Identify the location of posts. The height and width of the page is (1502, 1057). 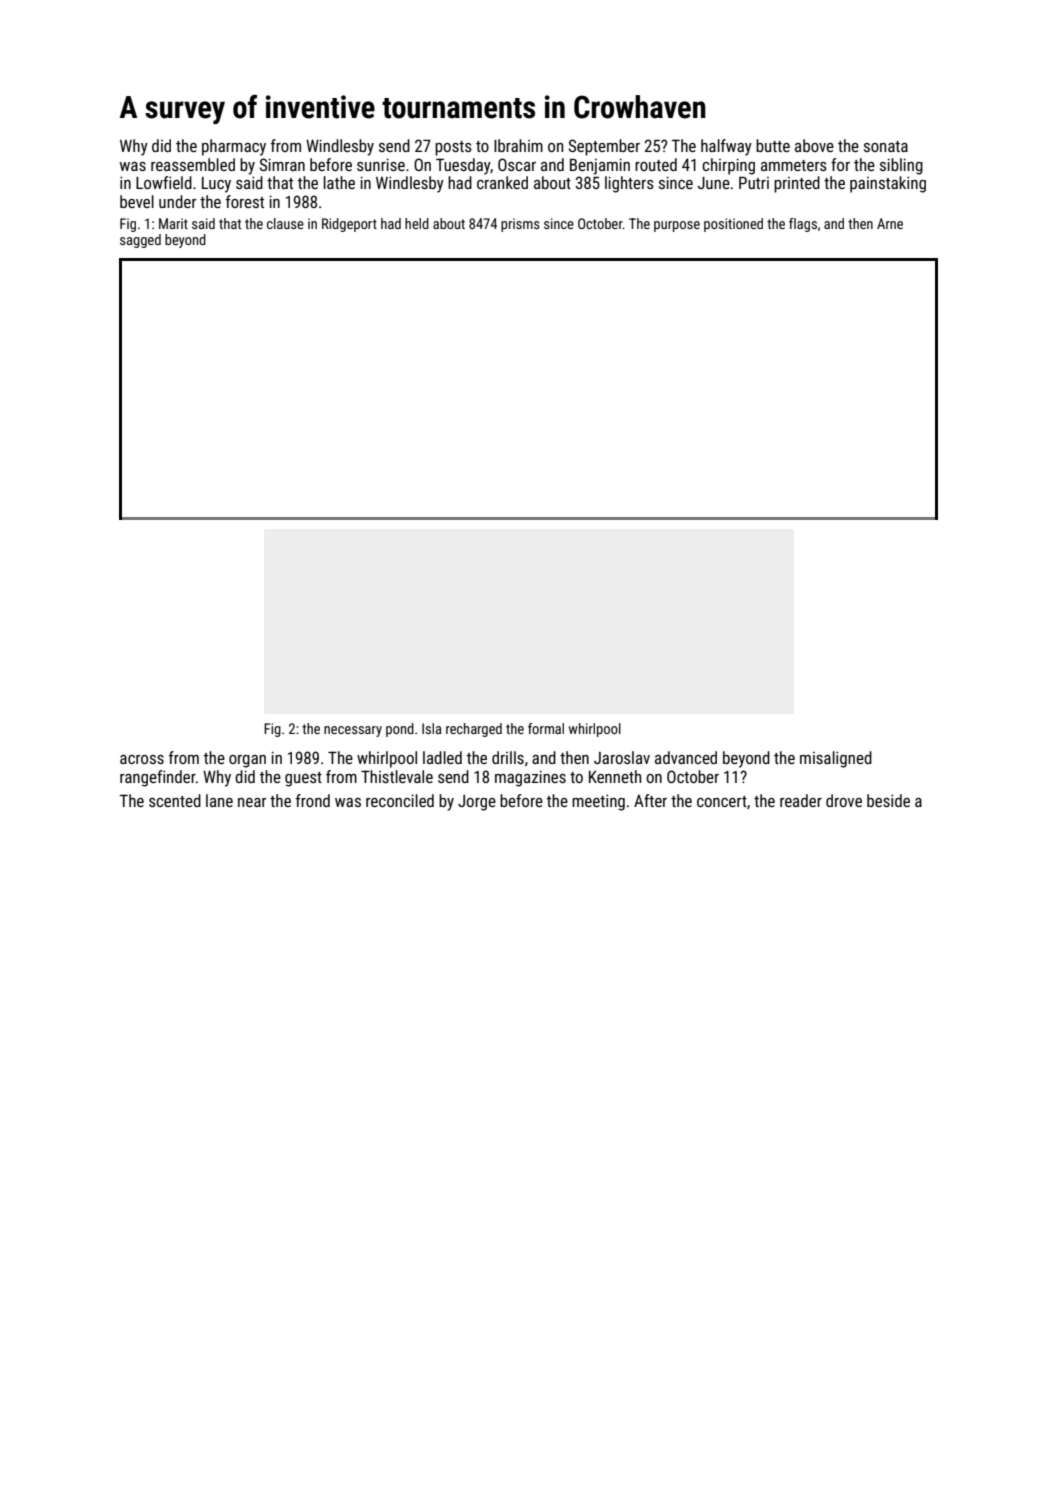
(453, 148).
